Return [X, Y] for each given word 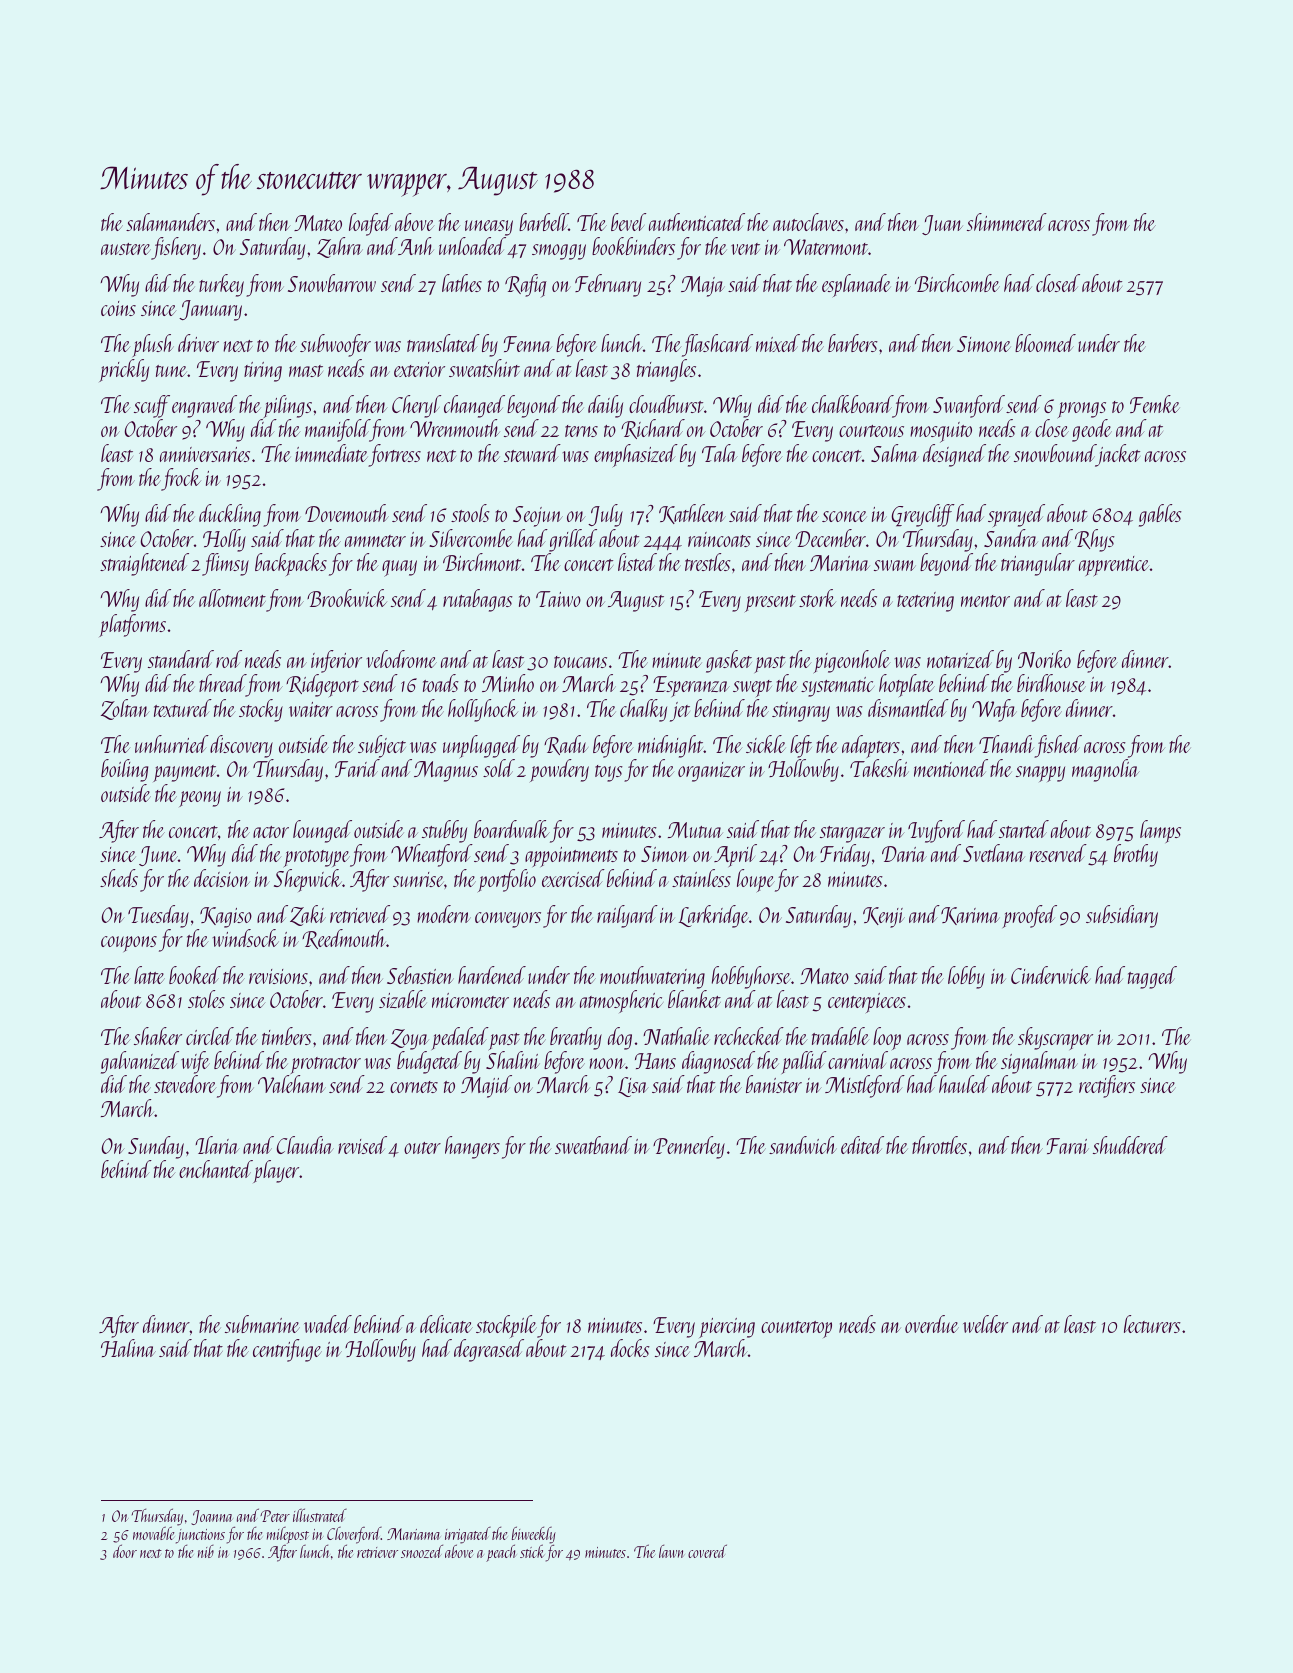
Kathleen [692, 514]
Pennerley [689, 1147]
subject [382, 746]
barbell [544, 222]
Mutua [695, 830]
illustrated [320, 1515]
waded [328, 1324]
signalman [1039, 1062]
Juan [942, 225]
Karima [970, 916]
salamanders [170, 222]
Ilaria [217, 1145]
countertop [796, 1329]
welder [985, 1324]
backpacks [291, 564]
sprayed [1016, 515]
